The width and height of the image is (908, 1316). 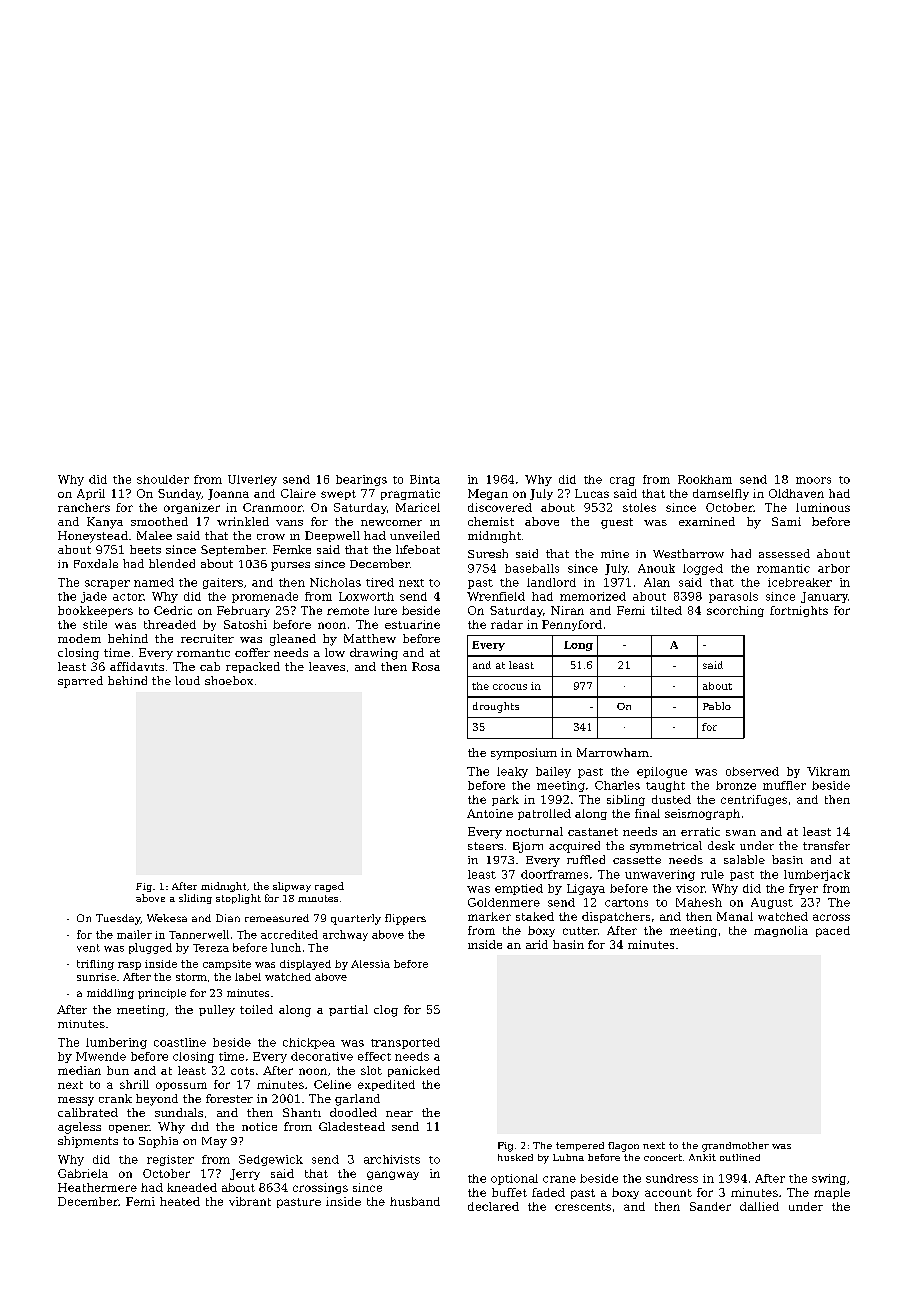 What do you see at coordinates (826, 845) in the image?
I see `transfer` at bounding box center [826, 845].
